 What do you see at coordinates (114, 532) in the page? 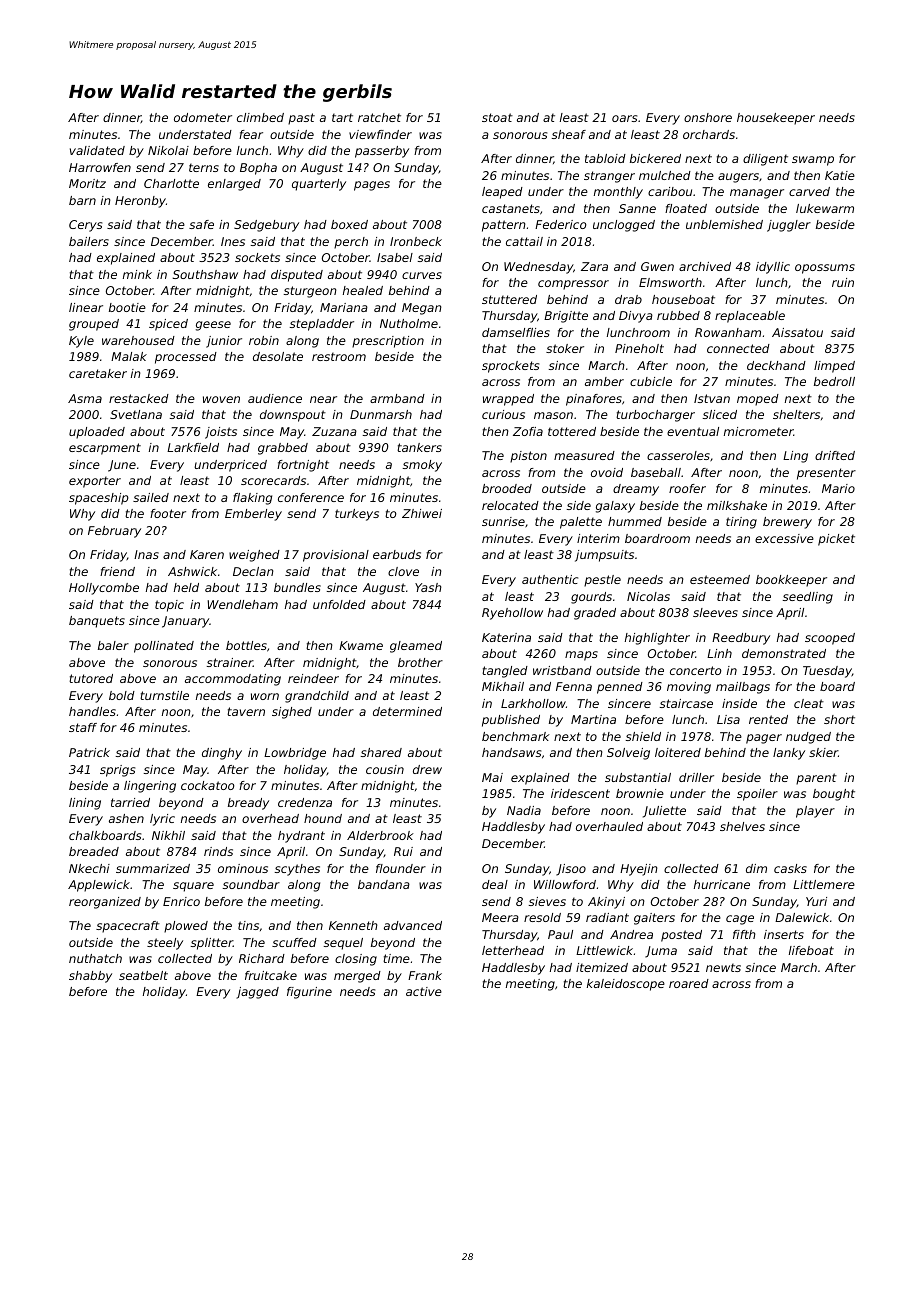
I see `February` at bounding box center [114, 532].
